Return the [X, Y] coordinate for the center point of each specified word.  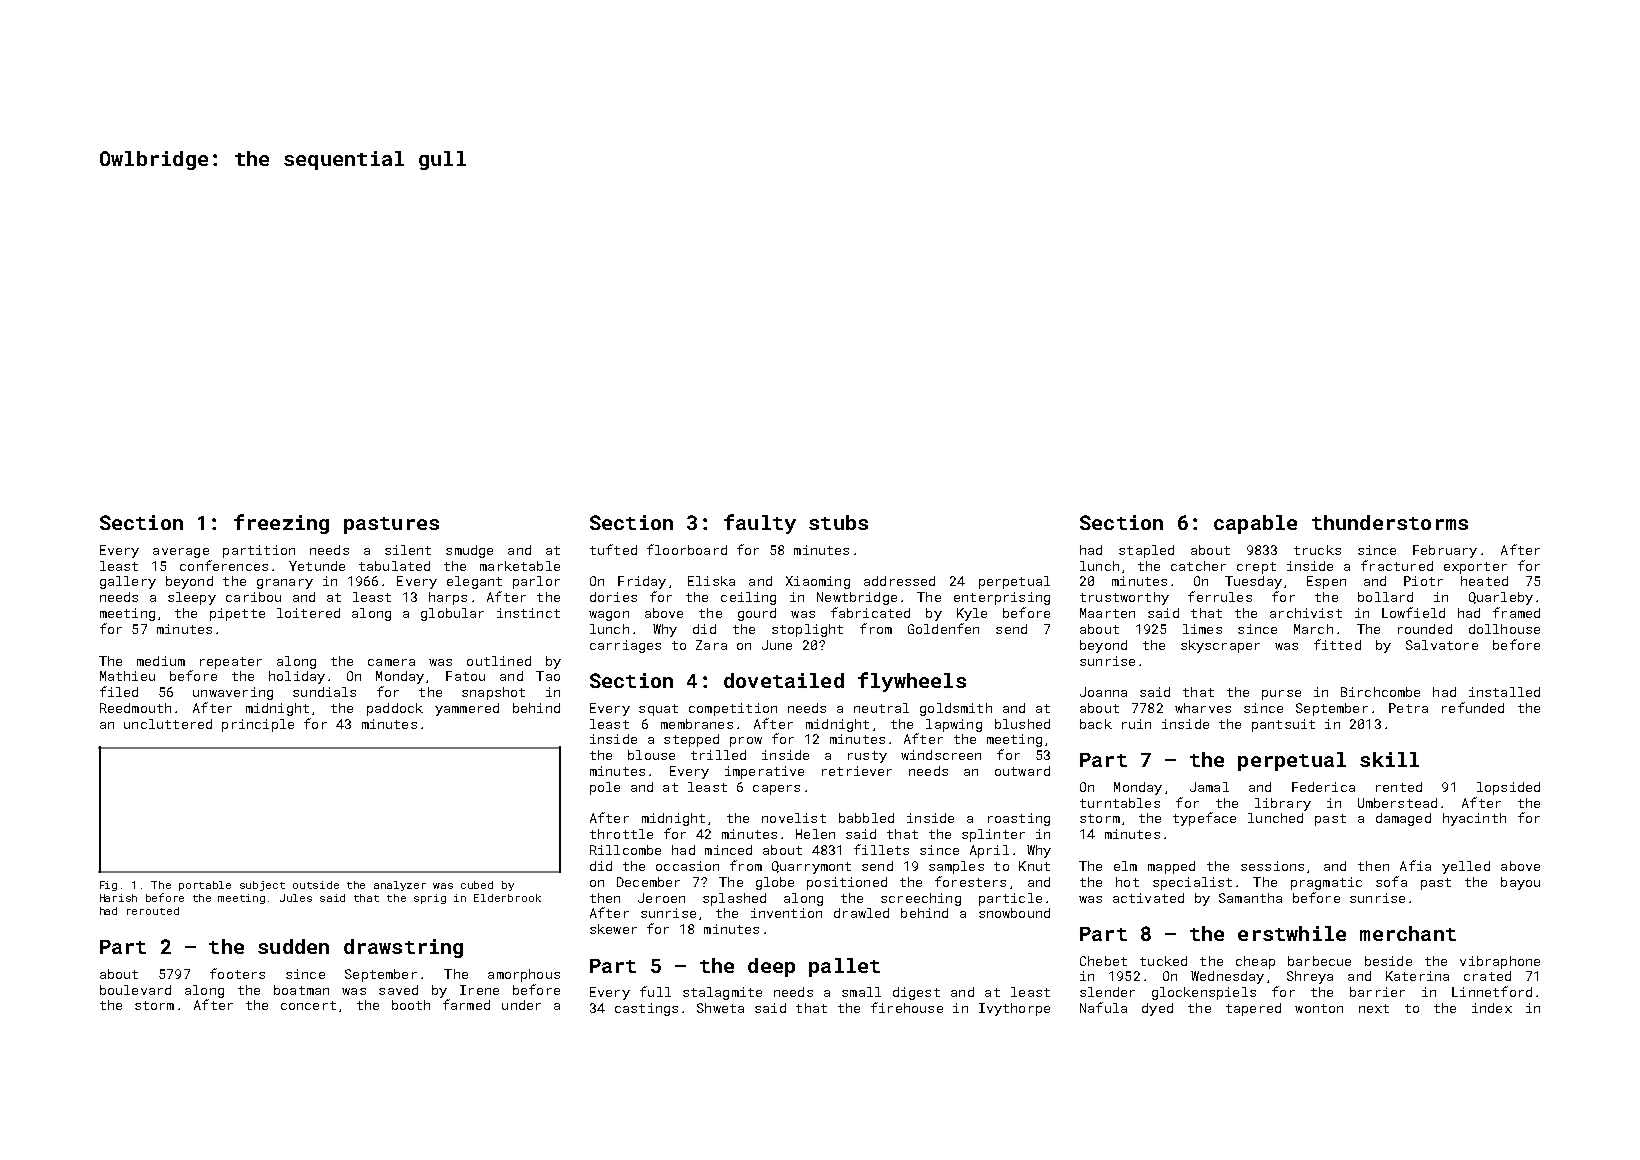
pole [605, 788]
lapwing [954, 725]
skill [1389, 759]
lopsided [1508, 788]
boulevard [135, 990]
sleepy [192, 598]
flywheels [912, 682]
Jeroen [661, 898]
